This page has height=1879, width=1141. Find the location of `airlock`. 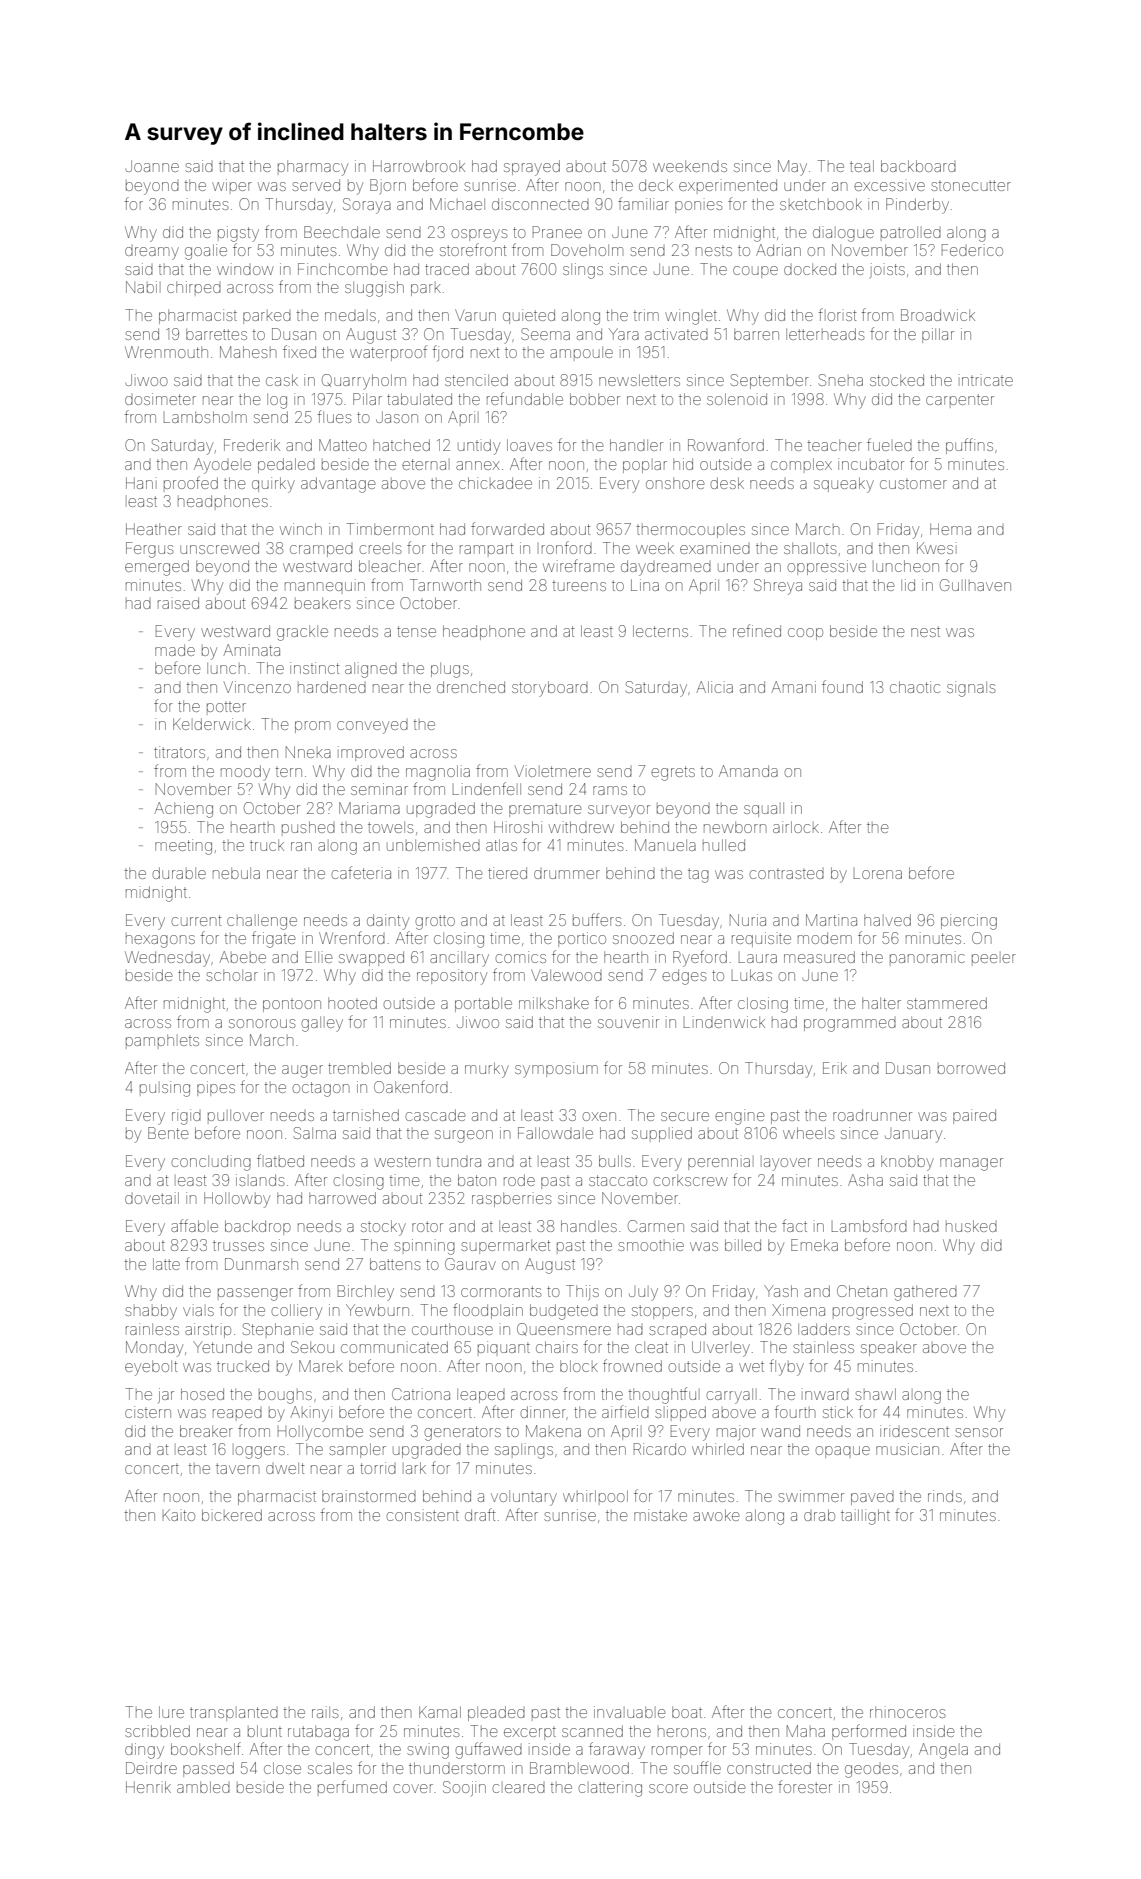

airlock is located at coordinates (796, 827).
